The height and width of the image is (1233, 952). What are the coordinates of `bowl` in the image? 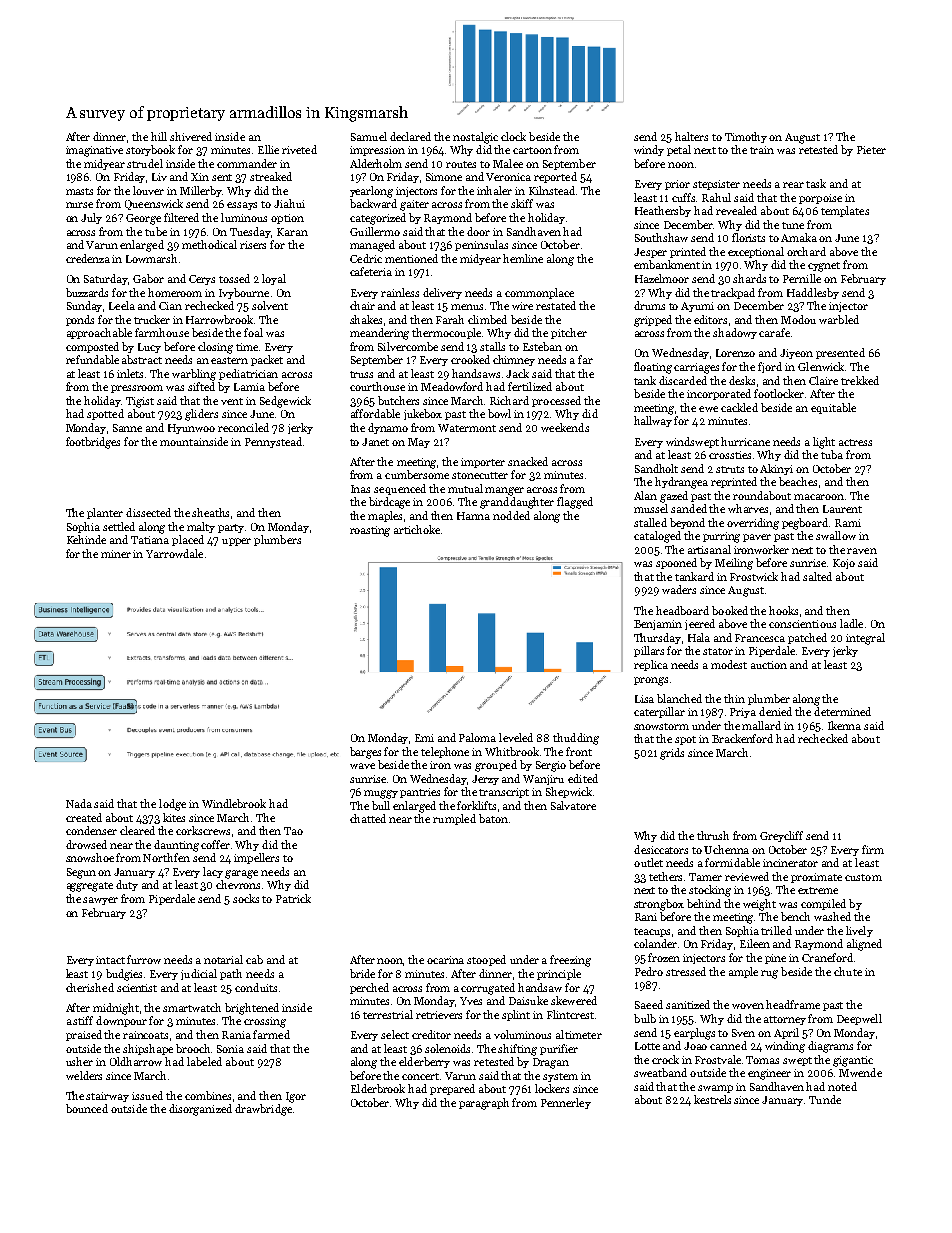 It's located at (499, 413).
